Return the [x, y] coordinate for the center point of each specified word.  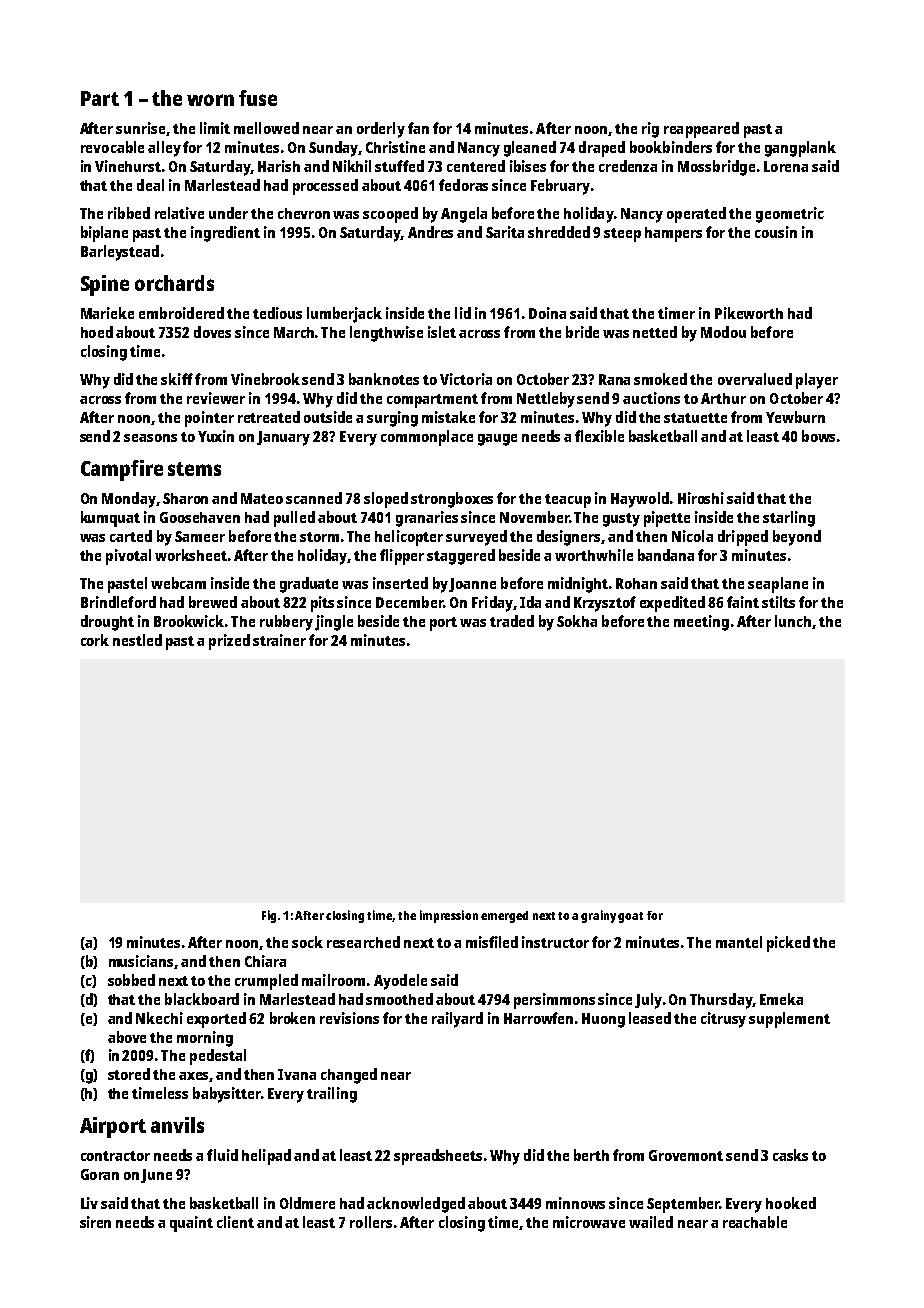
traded [512, 621]
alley [164, 149]
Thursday [721, 1001]
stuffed [399, 166]
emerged [504, 917]
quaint [191, 1224]
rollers [371, 1222]
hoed [97, 332]
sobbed [131, 980]
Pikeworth [749, 313]
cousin [776, 232]
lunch [793, 621]
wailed [651, 1222]
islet [442, 332]
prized [229, 642]
